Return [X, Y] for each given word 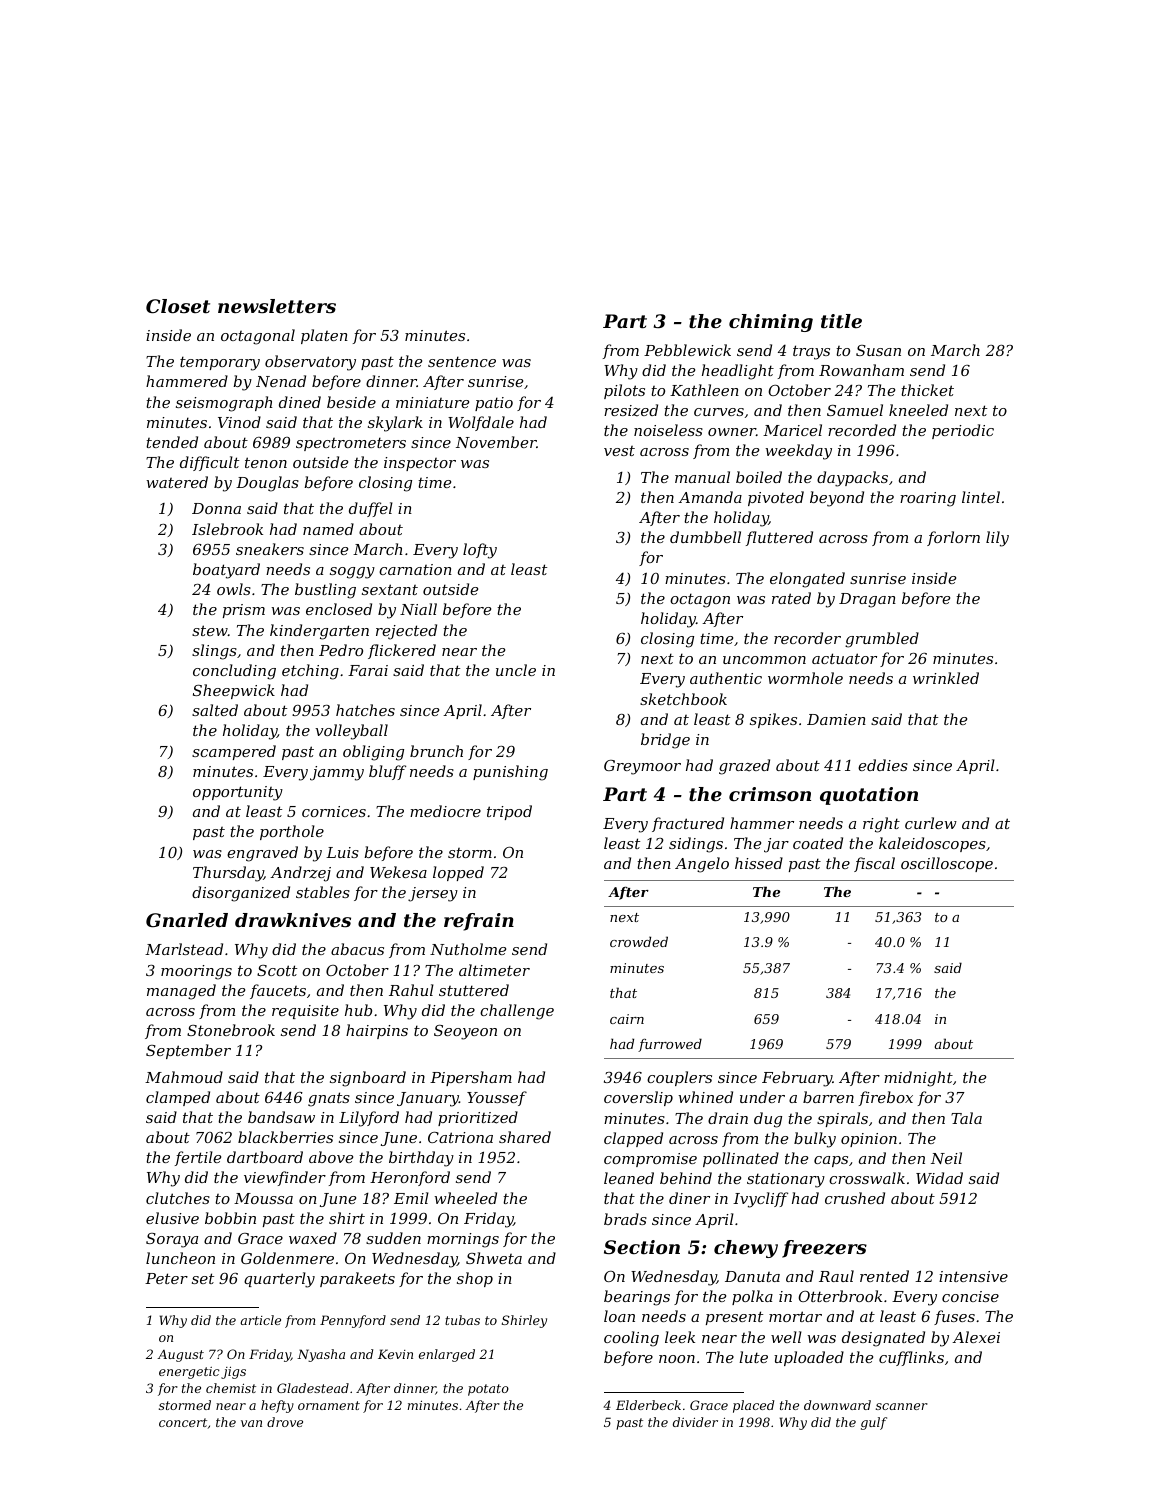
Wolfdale [481, 423]
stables [323, 892]
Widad [939, 1178]
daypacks [852, 479]
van [251, 1423]
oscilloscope [947, 864]
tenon [266, 462]
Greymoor [642, 767]
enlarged [447, 1355]
